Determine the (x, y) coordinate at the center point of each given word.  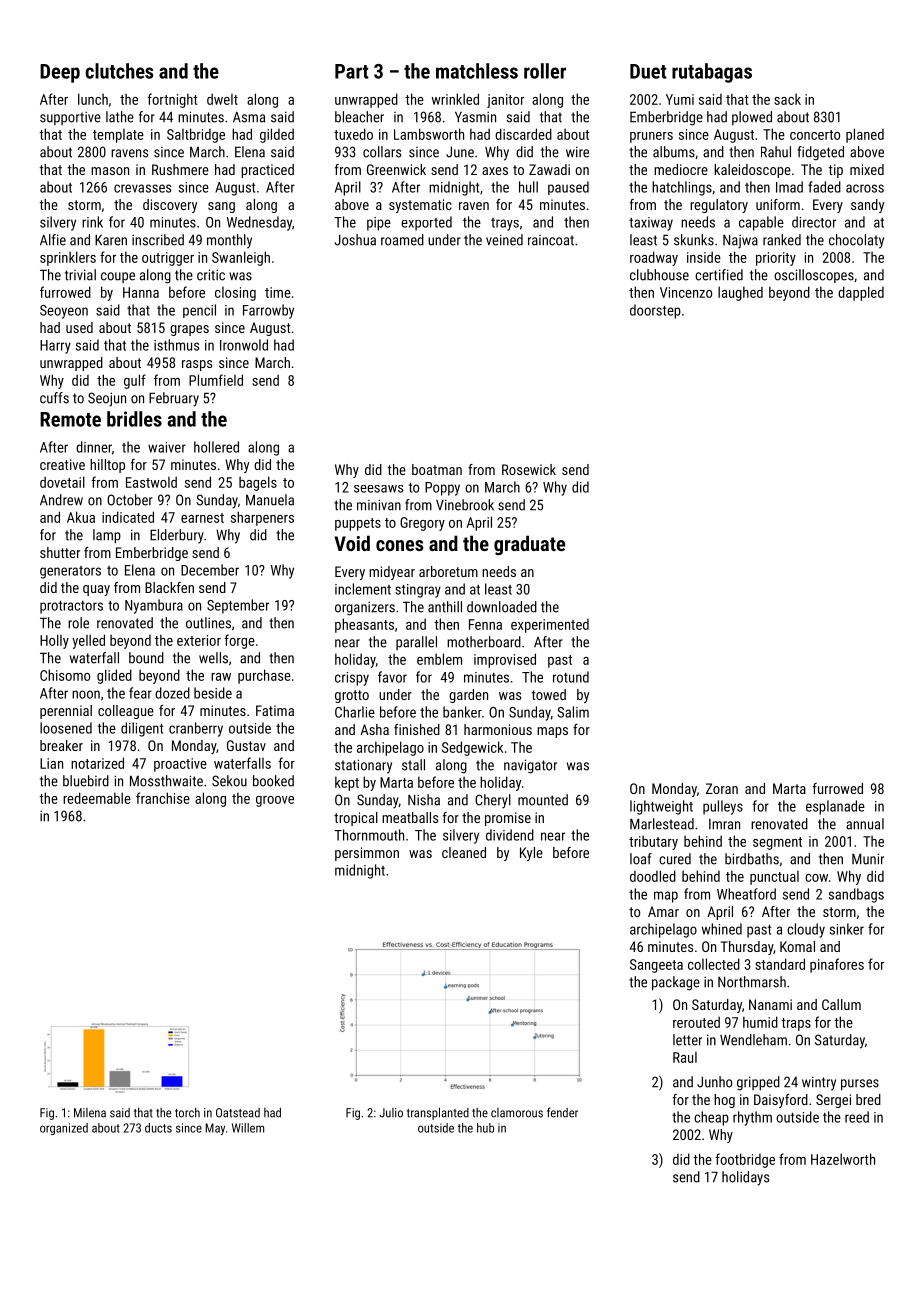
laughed (740, 293)
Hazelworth (843, 1159)
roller (545, 71)
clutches (119, 71)
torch (187, 1113)
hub (485, 1128)
